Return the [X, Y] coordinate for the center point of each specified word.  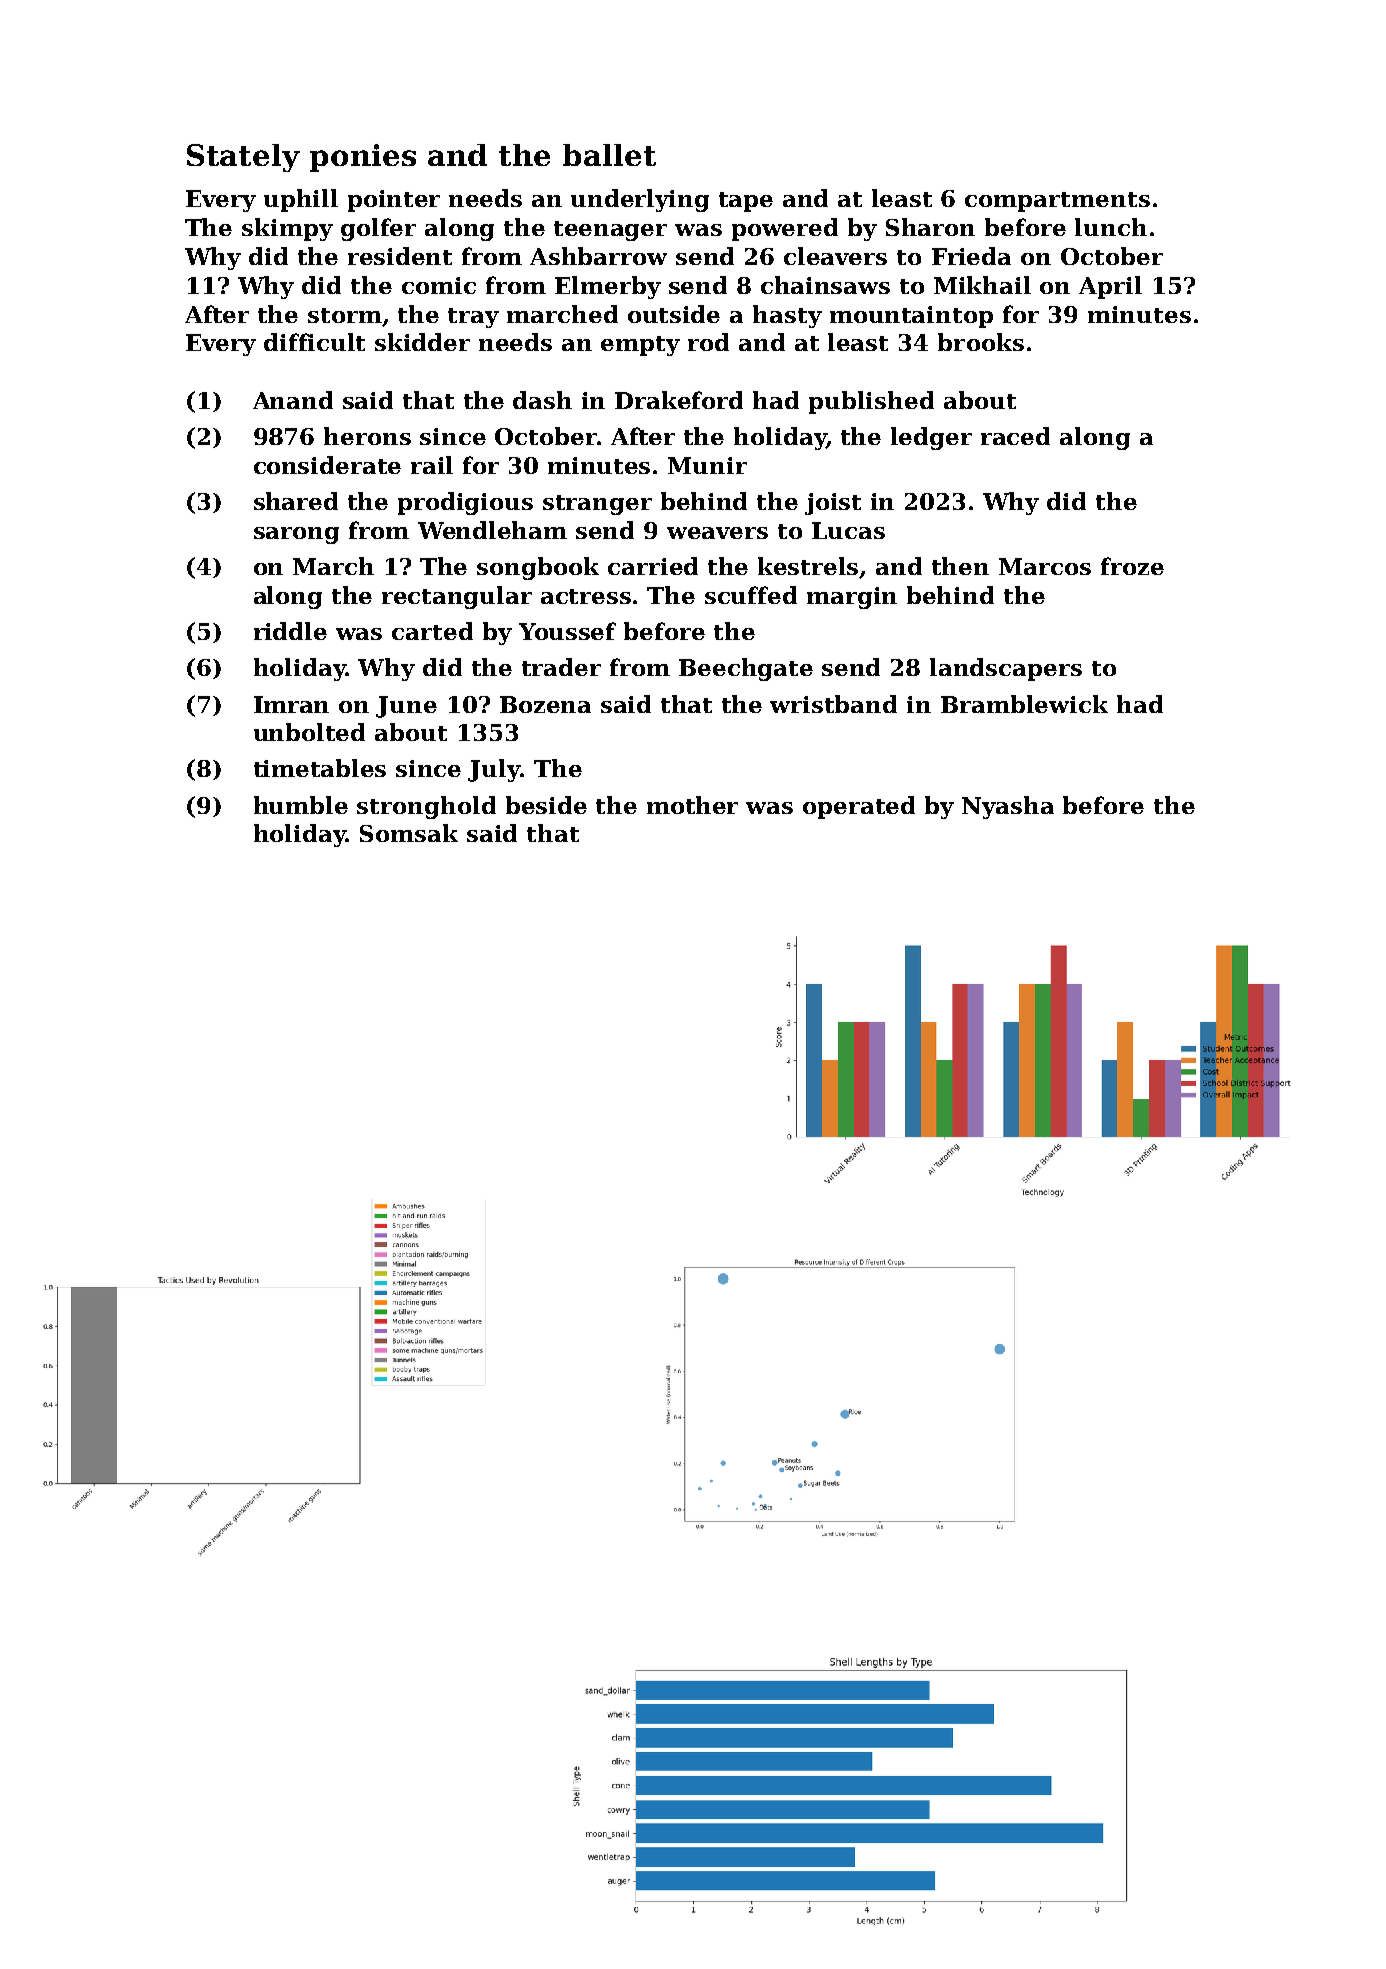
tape [746, 202]
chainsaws [825, 285]
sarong [296, 535]
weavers [717, 533]
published [871, 402]
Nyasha [1008, 807]
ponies [363, 158]
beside [546, 805]
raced [1015, 436]
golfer [378, 229]
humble [301, 805]
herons [367, 436]
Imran [291, 704]
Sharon [930, 227]
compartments [1057, 202]
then [960, 566]
